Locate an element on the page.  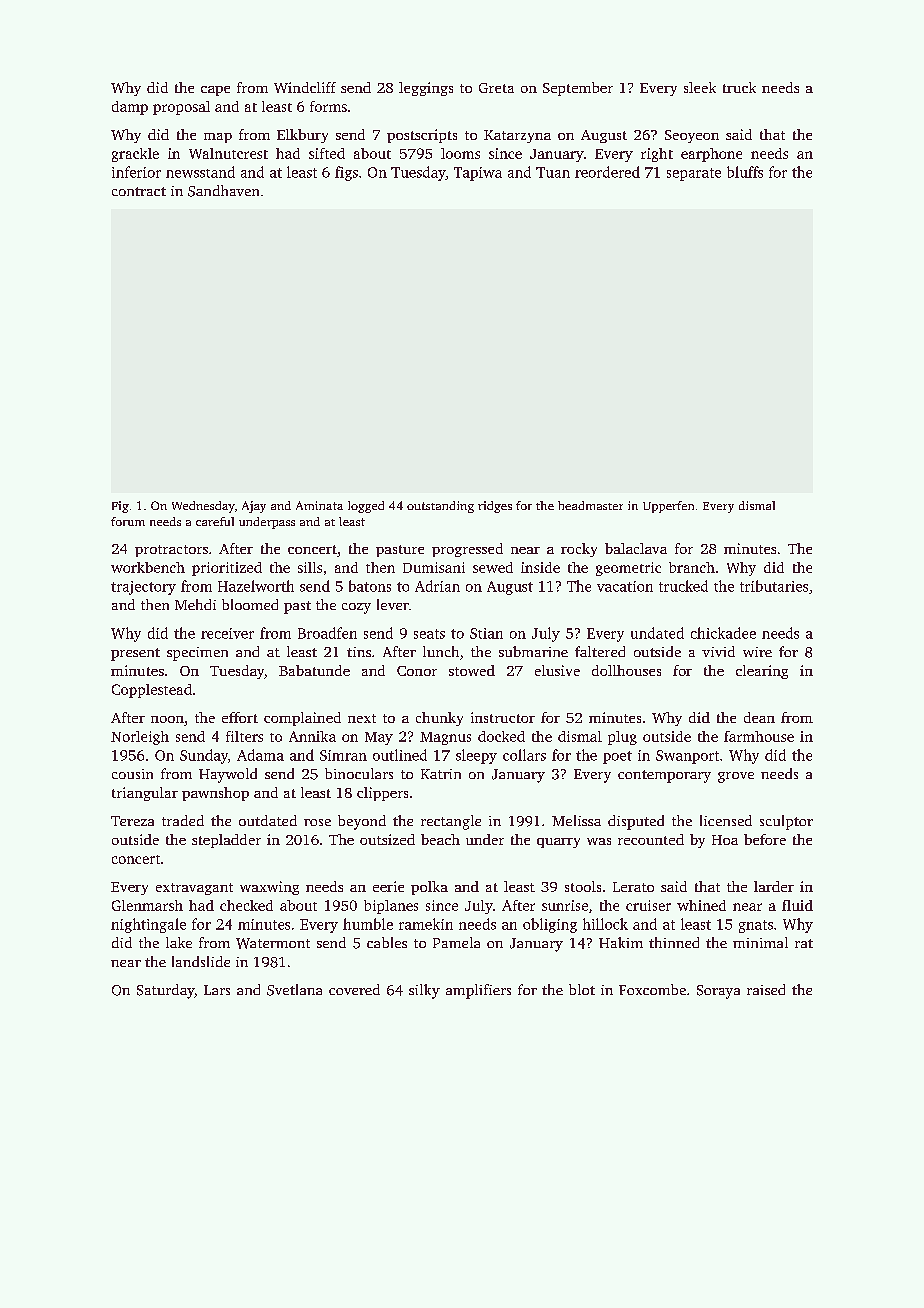
earphone is located at coordinates (711, 155).
